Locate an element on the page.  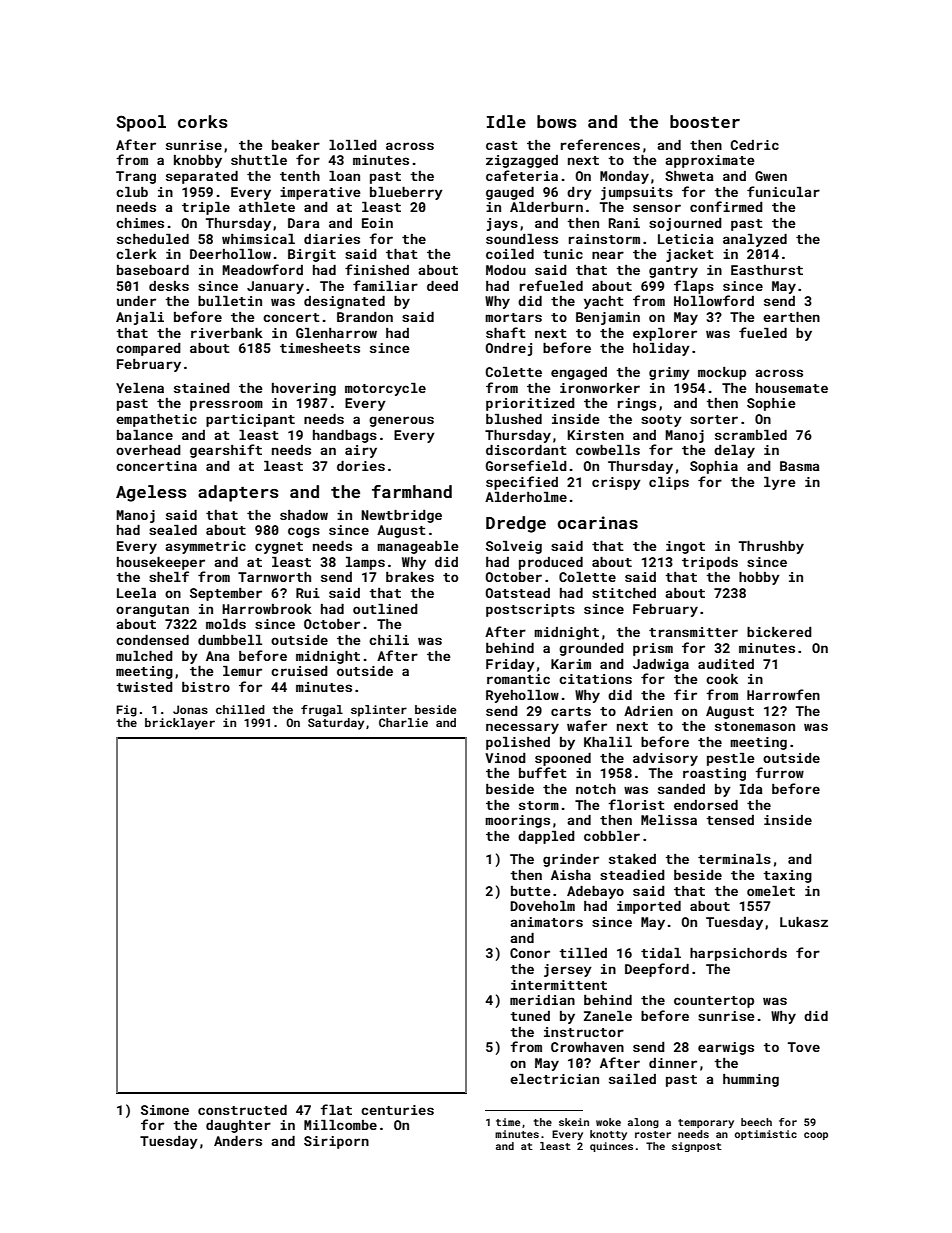
Spool is located at coordinates (141, 123).
